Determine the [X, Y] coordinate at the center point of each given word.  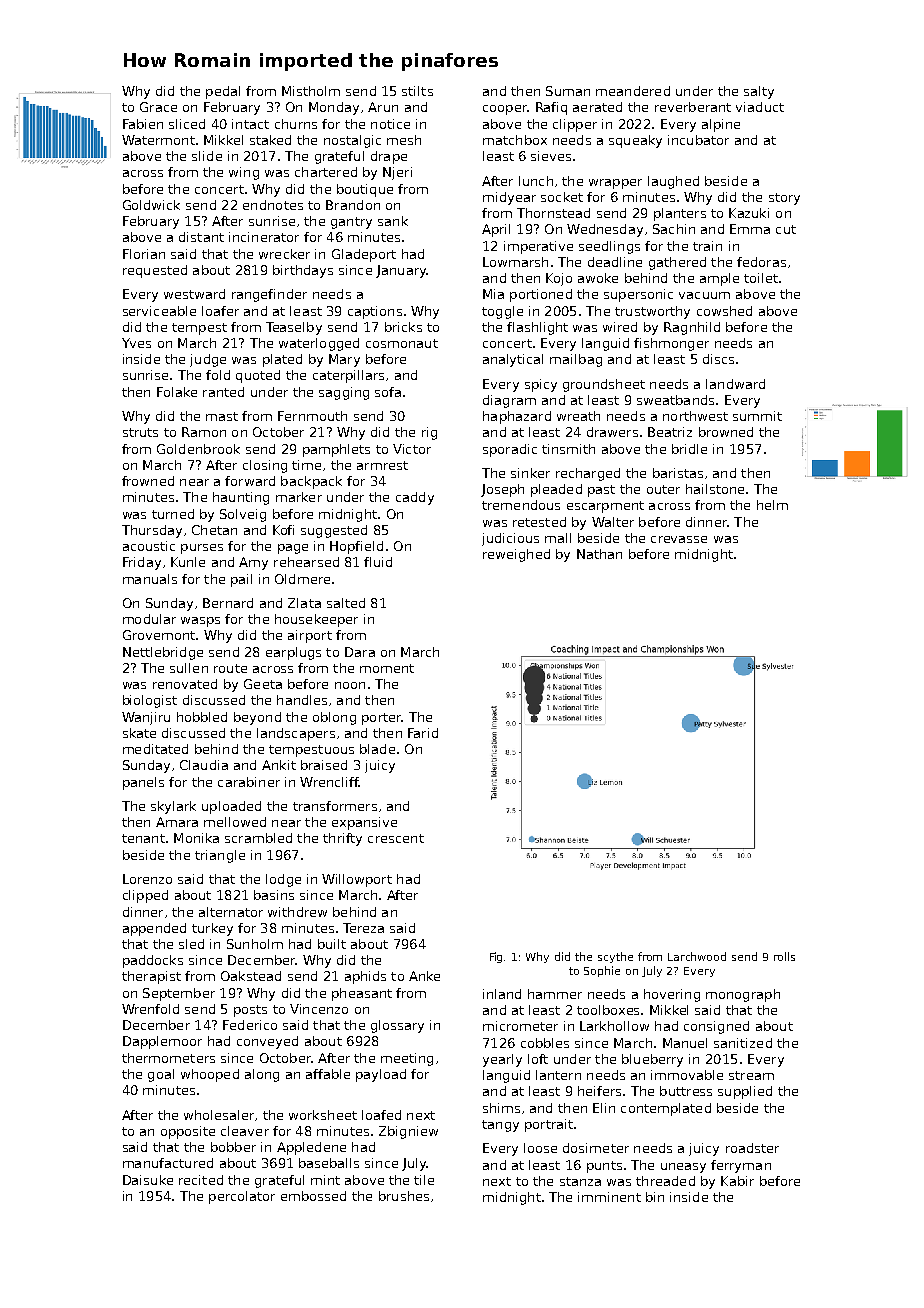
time [306, 465]
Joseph [502, 490]
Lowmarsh [515, 262]
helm [772, 505]
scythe [615, 957]
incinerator [264, 237]
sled [191, 944]
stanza [580, 1181]
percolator [242, 1197]
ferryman [741, 1166]
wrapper [615, 184]
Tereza [363, 928]
